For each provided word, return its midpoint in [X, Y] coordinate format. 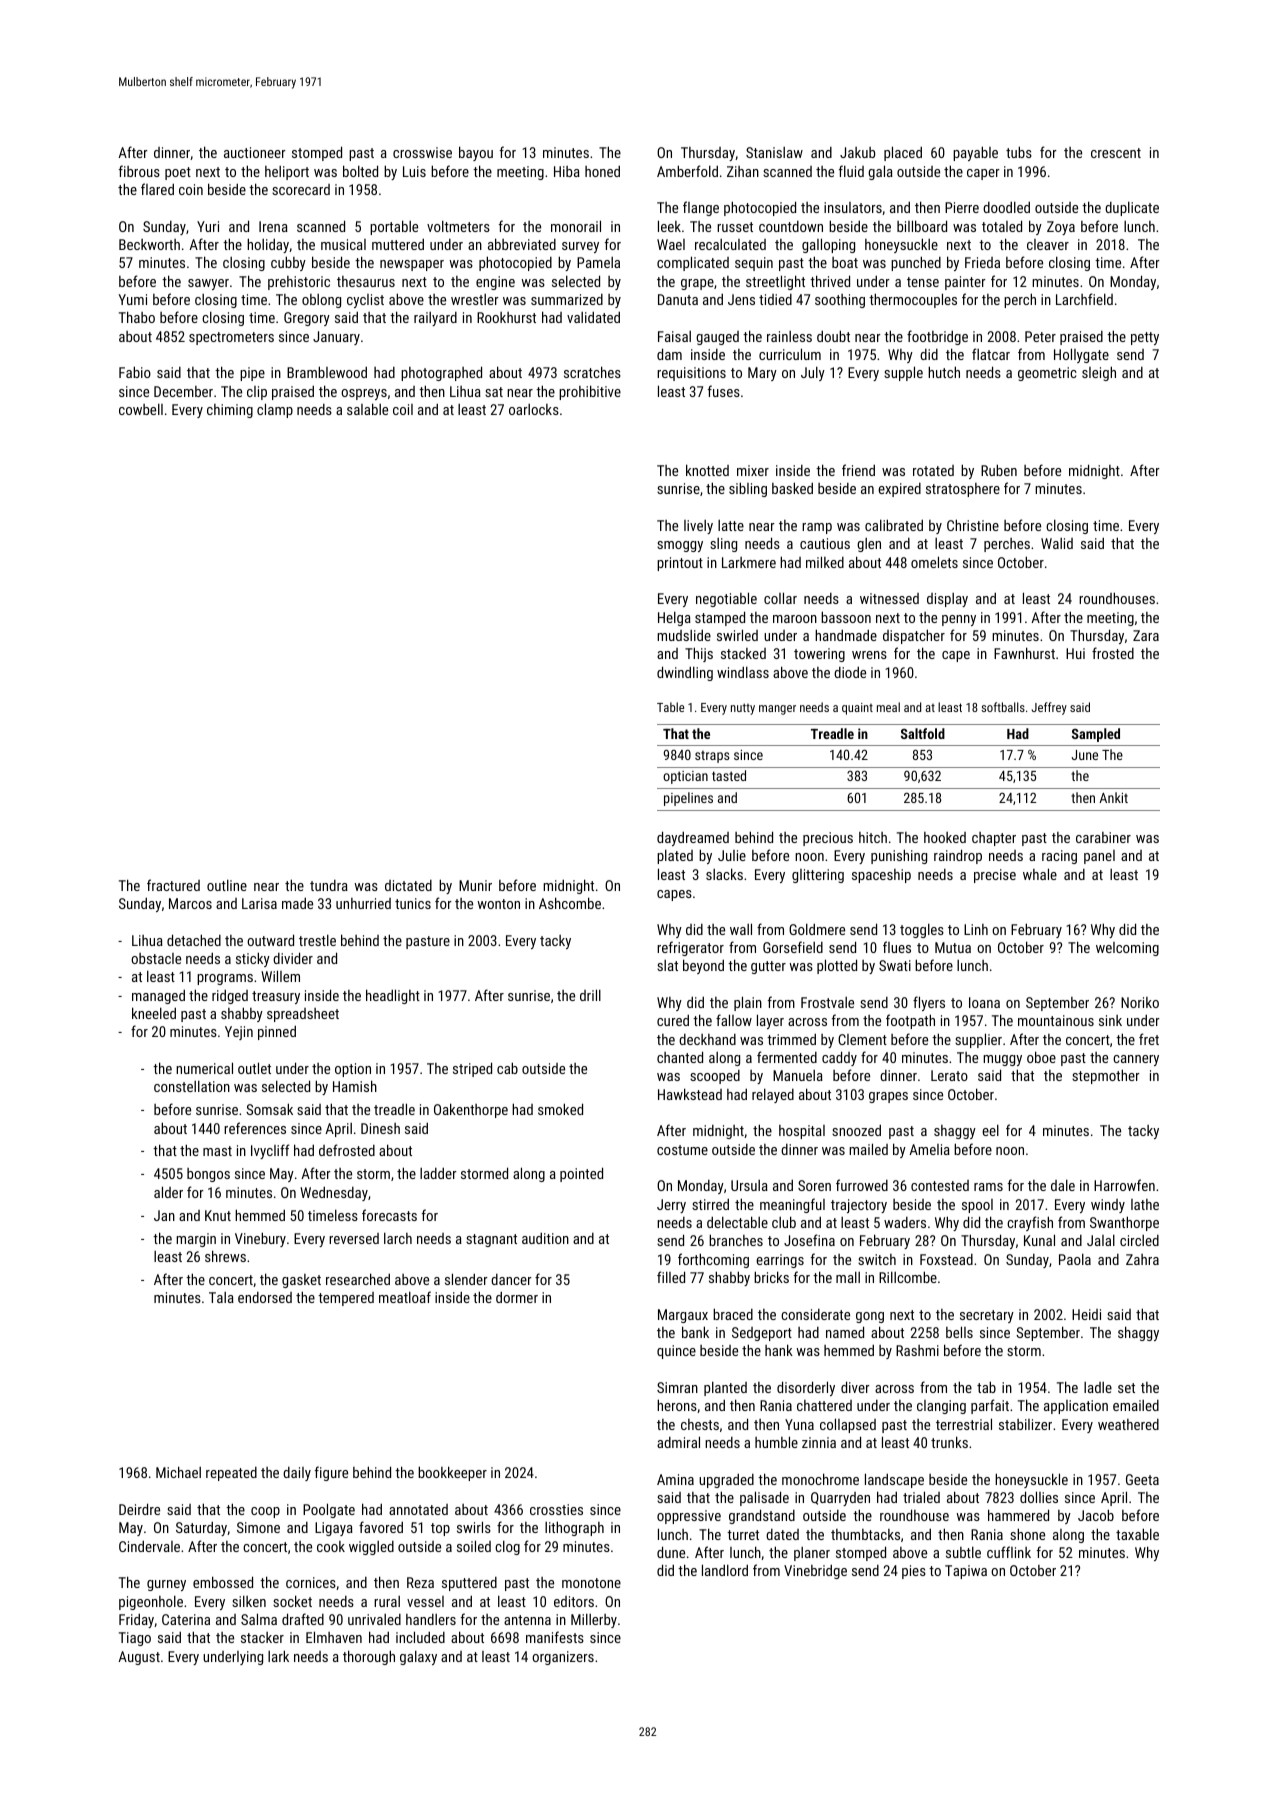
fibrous [139, 171]
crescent [1116, 153]
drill [590, 995]
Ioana [984, 1002]
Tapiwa [966, 1572]
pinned [277, 1032]
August [139, 1658]
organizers [563, 1658]
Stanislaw [774, 152]
